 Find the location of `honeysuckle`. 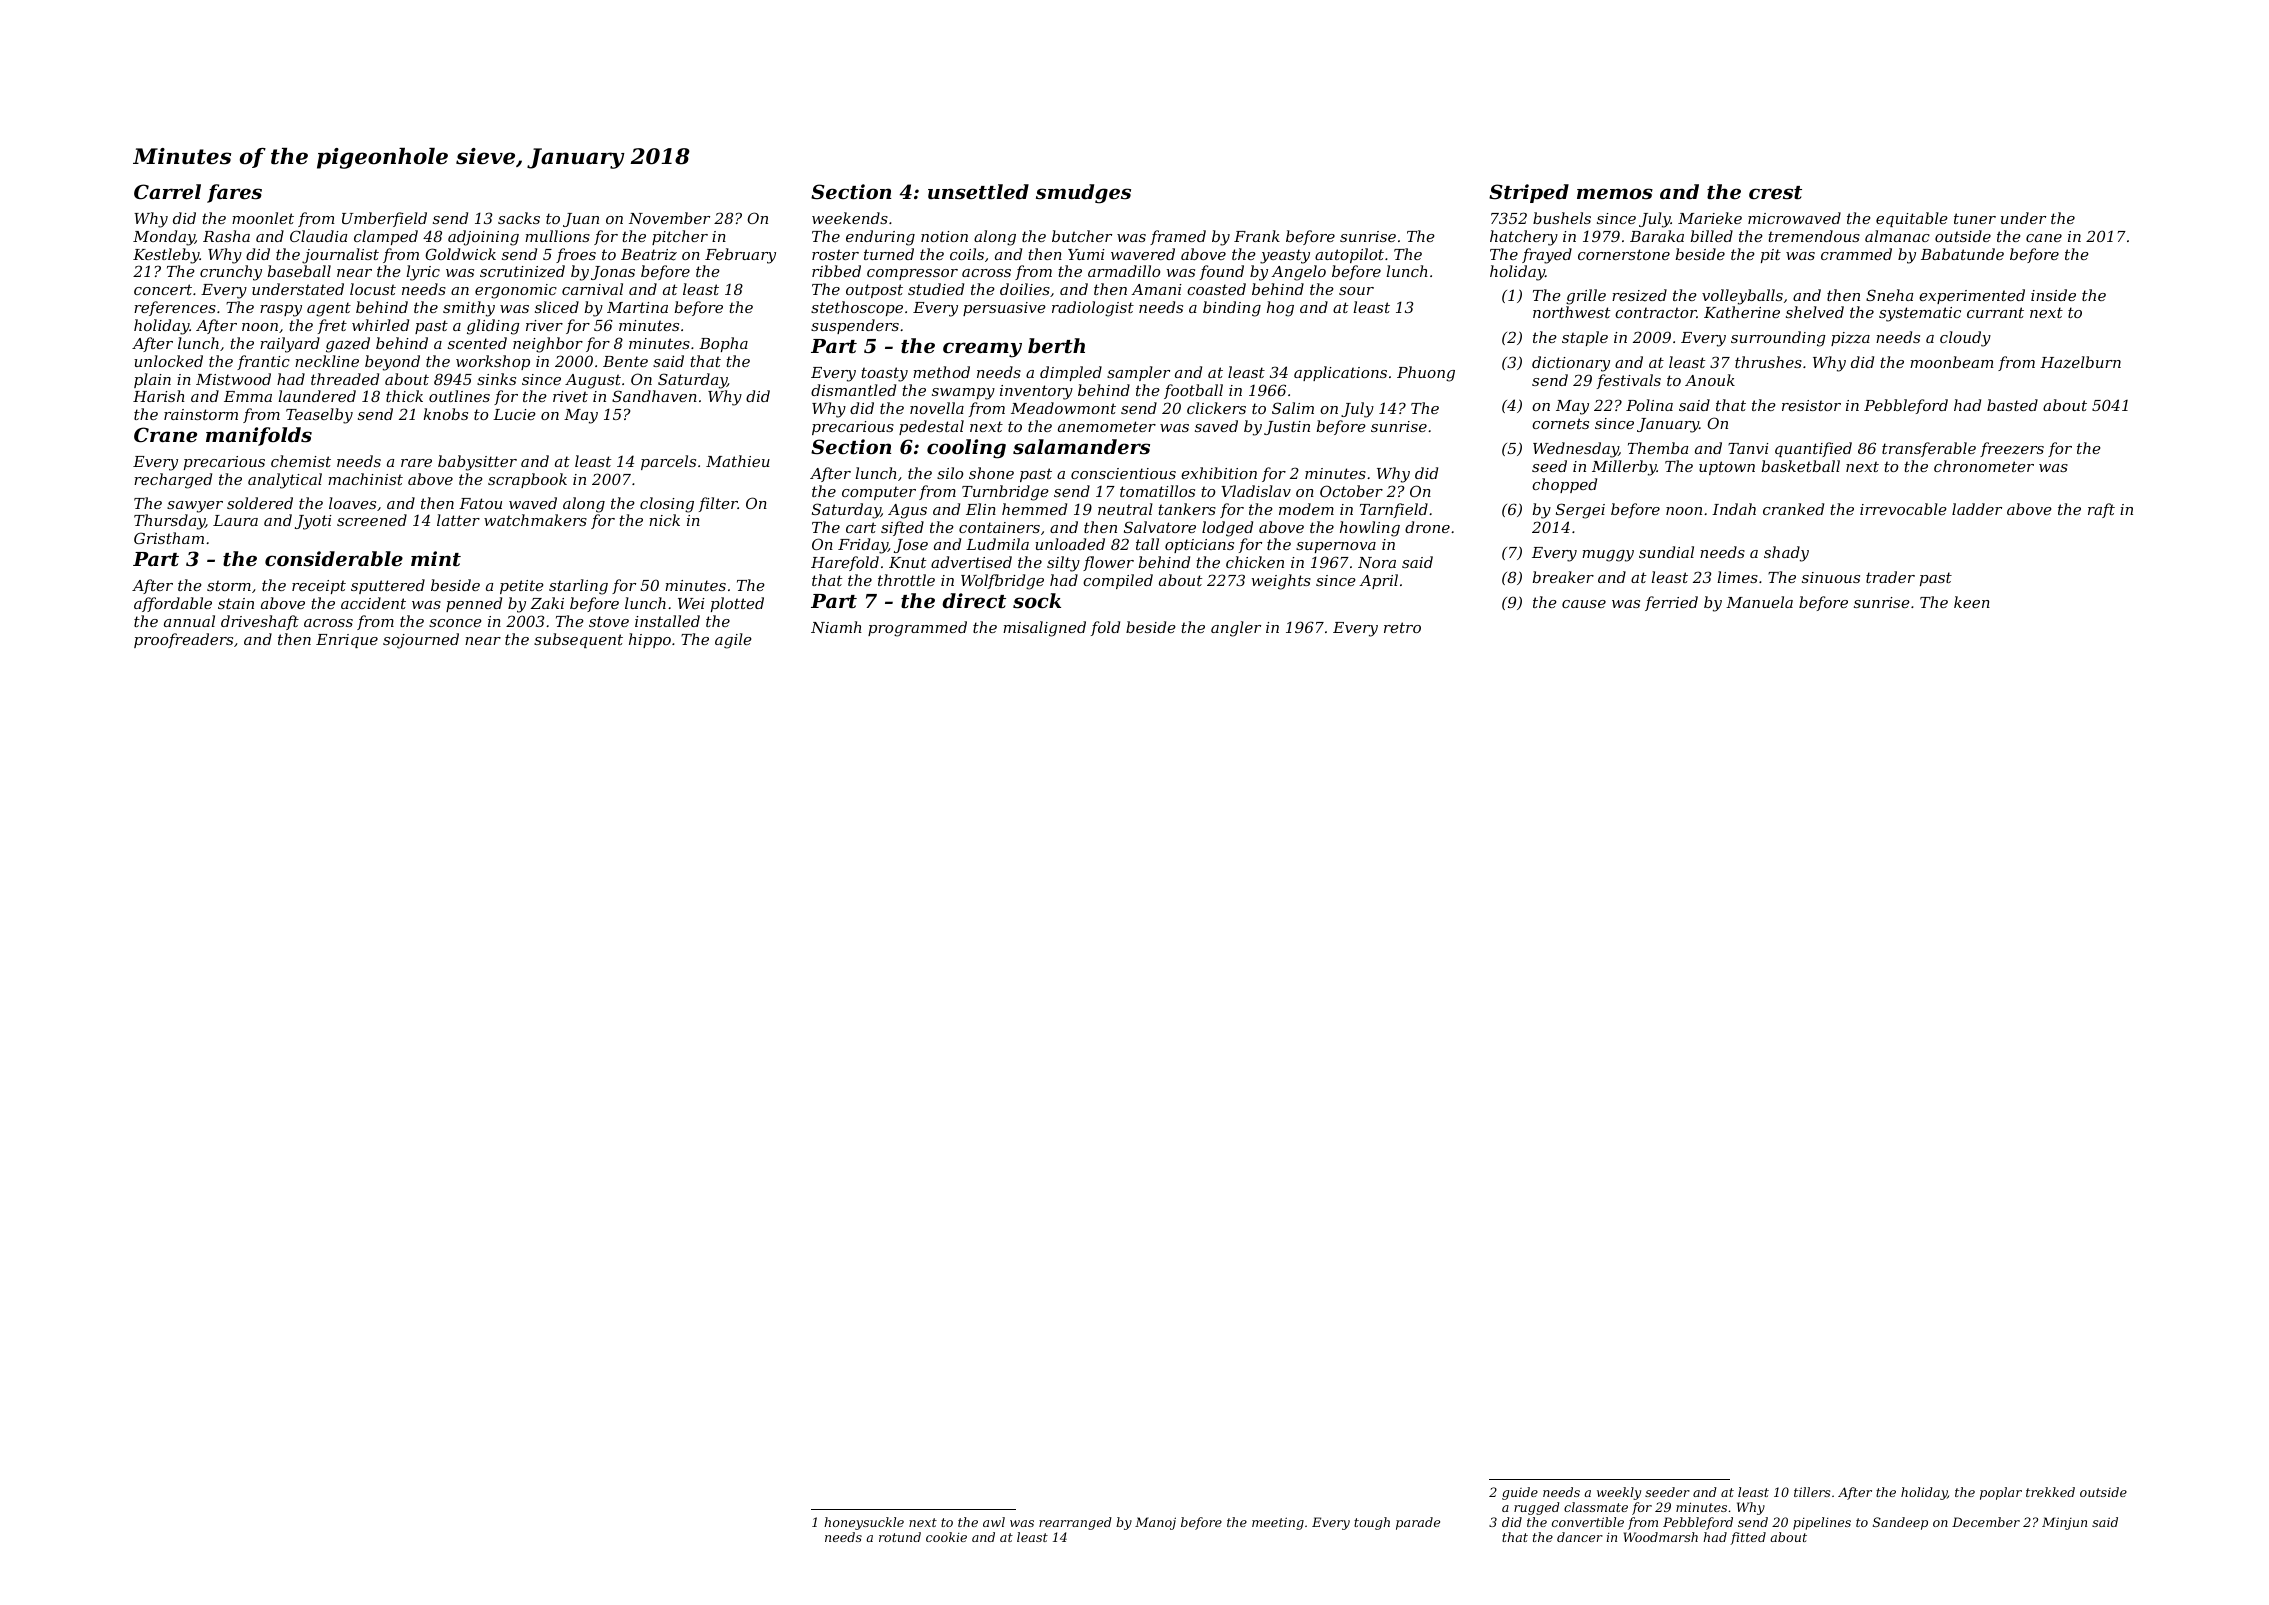

honeysuckle is located at coordinates (864, 1523).
